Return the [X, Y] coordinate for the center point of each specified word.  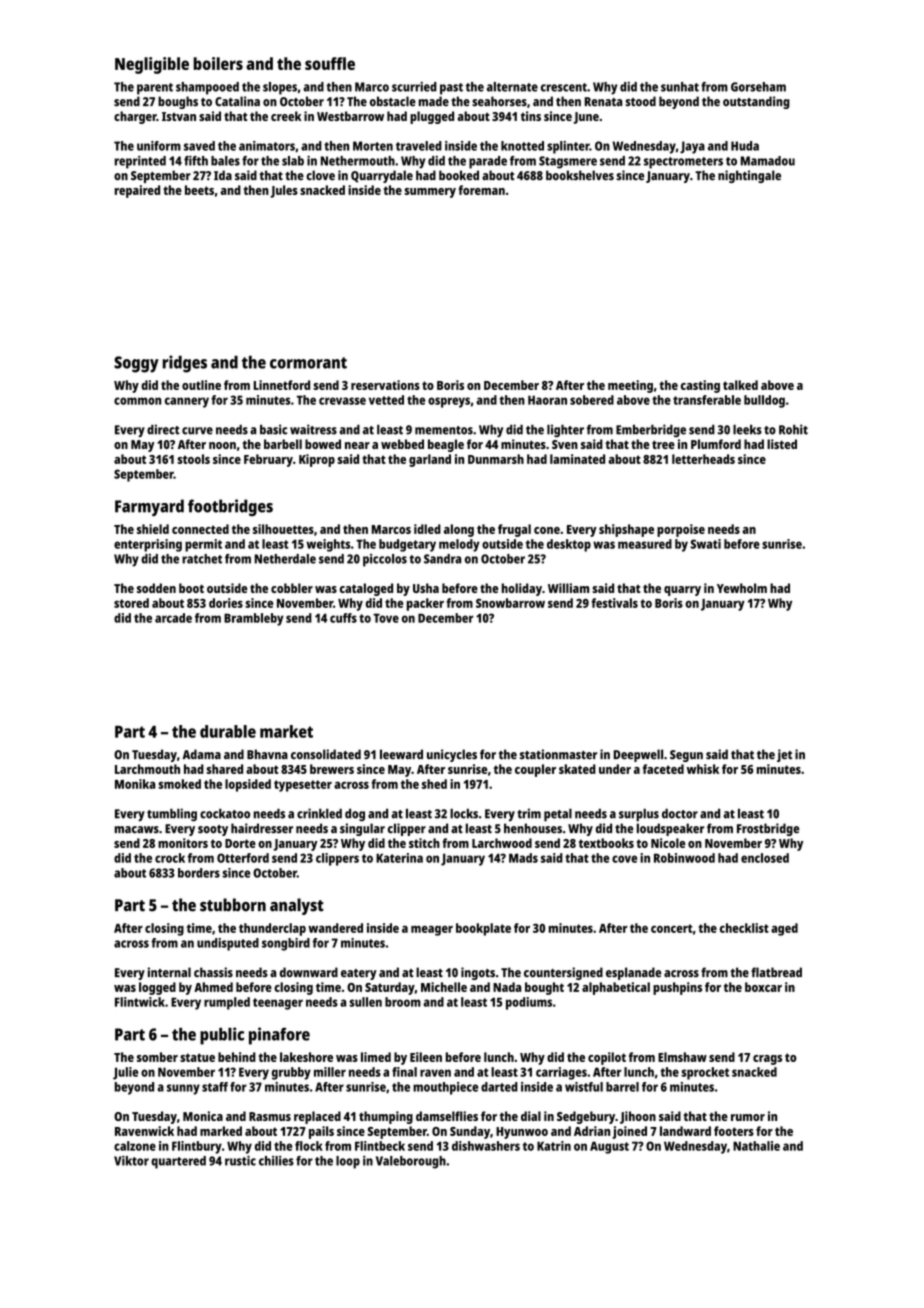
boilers [218, 63]
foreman [481, 190]
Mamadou [767, 161]
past [451, 89]
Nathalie [756, 1146]
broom [403, 1002]
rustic [240, 1160]
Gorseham [758, 87]
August [609, 1147]
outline [201, 385]
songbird [286, 944]
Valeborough [411, 1162]
